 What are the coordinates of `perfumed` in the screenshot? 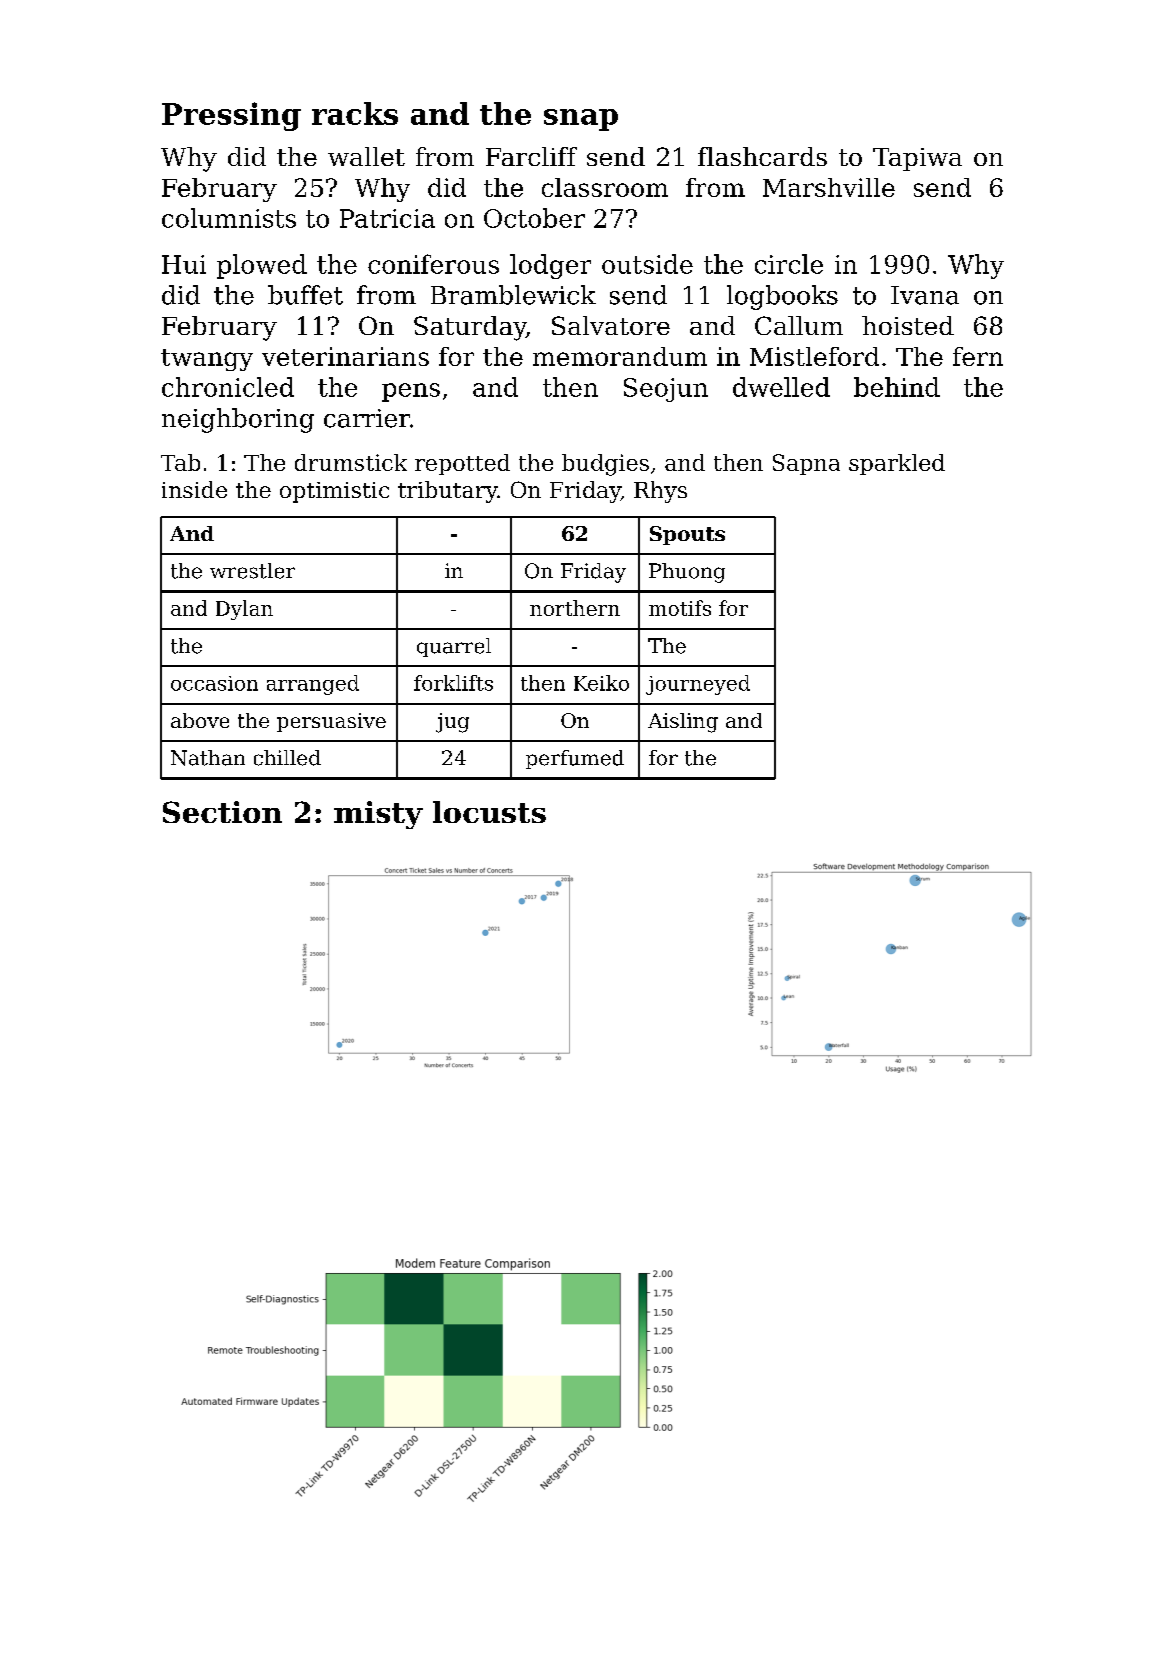 It's located at (575, 759).
